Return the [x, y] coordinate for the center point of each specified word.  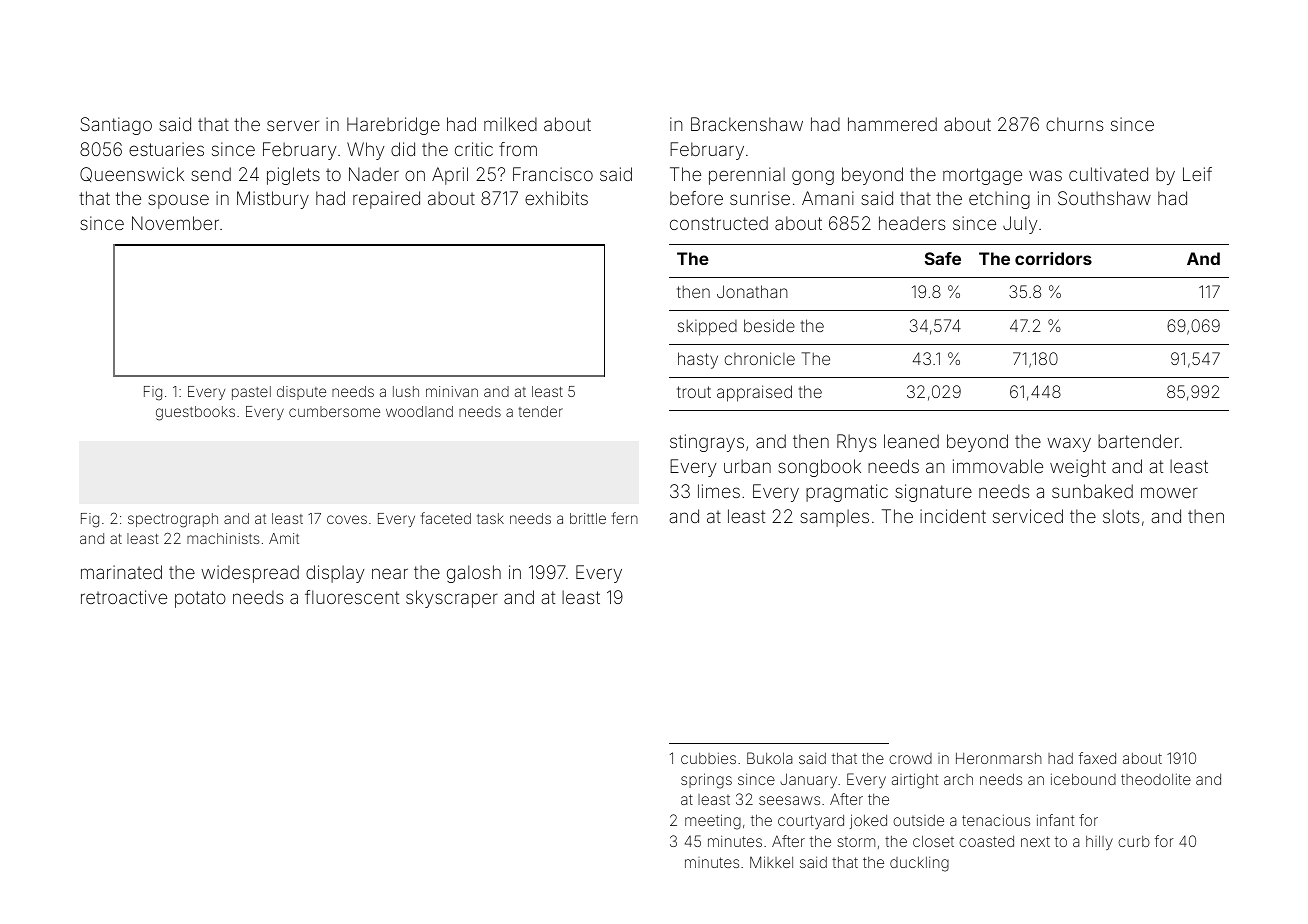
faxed [1097, 758]
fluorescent [352, 597]
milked [510, 124]
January [808, 780]
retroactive [124, 597]
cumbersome [334, 411]
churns [1075, 124]
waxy [1069, 444]
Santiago [116, 126]
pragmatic [847, 493]
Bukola [770, 758]
